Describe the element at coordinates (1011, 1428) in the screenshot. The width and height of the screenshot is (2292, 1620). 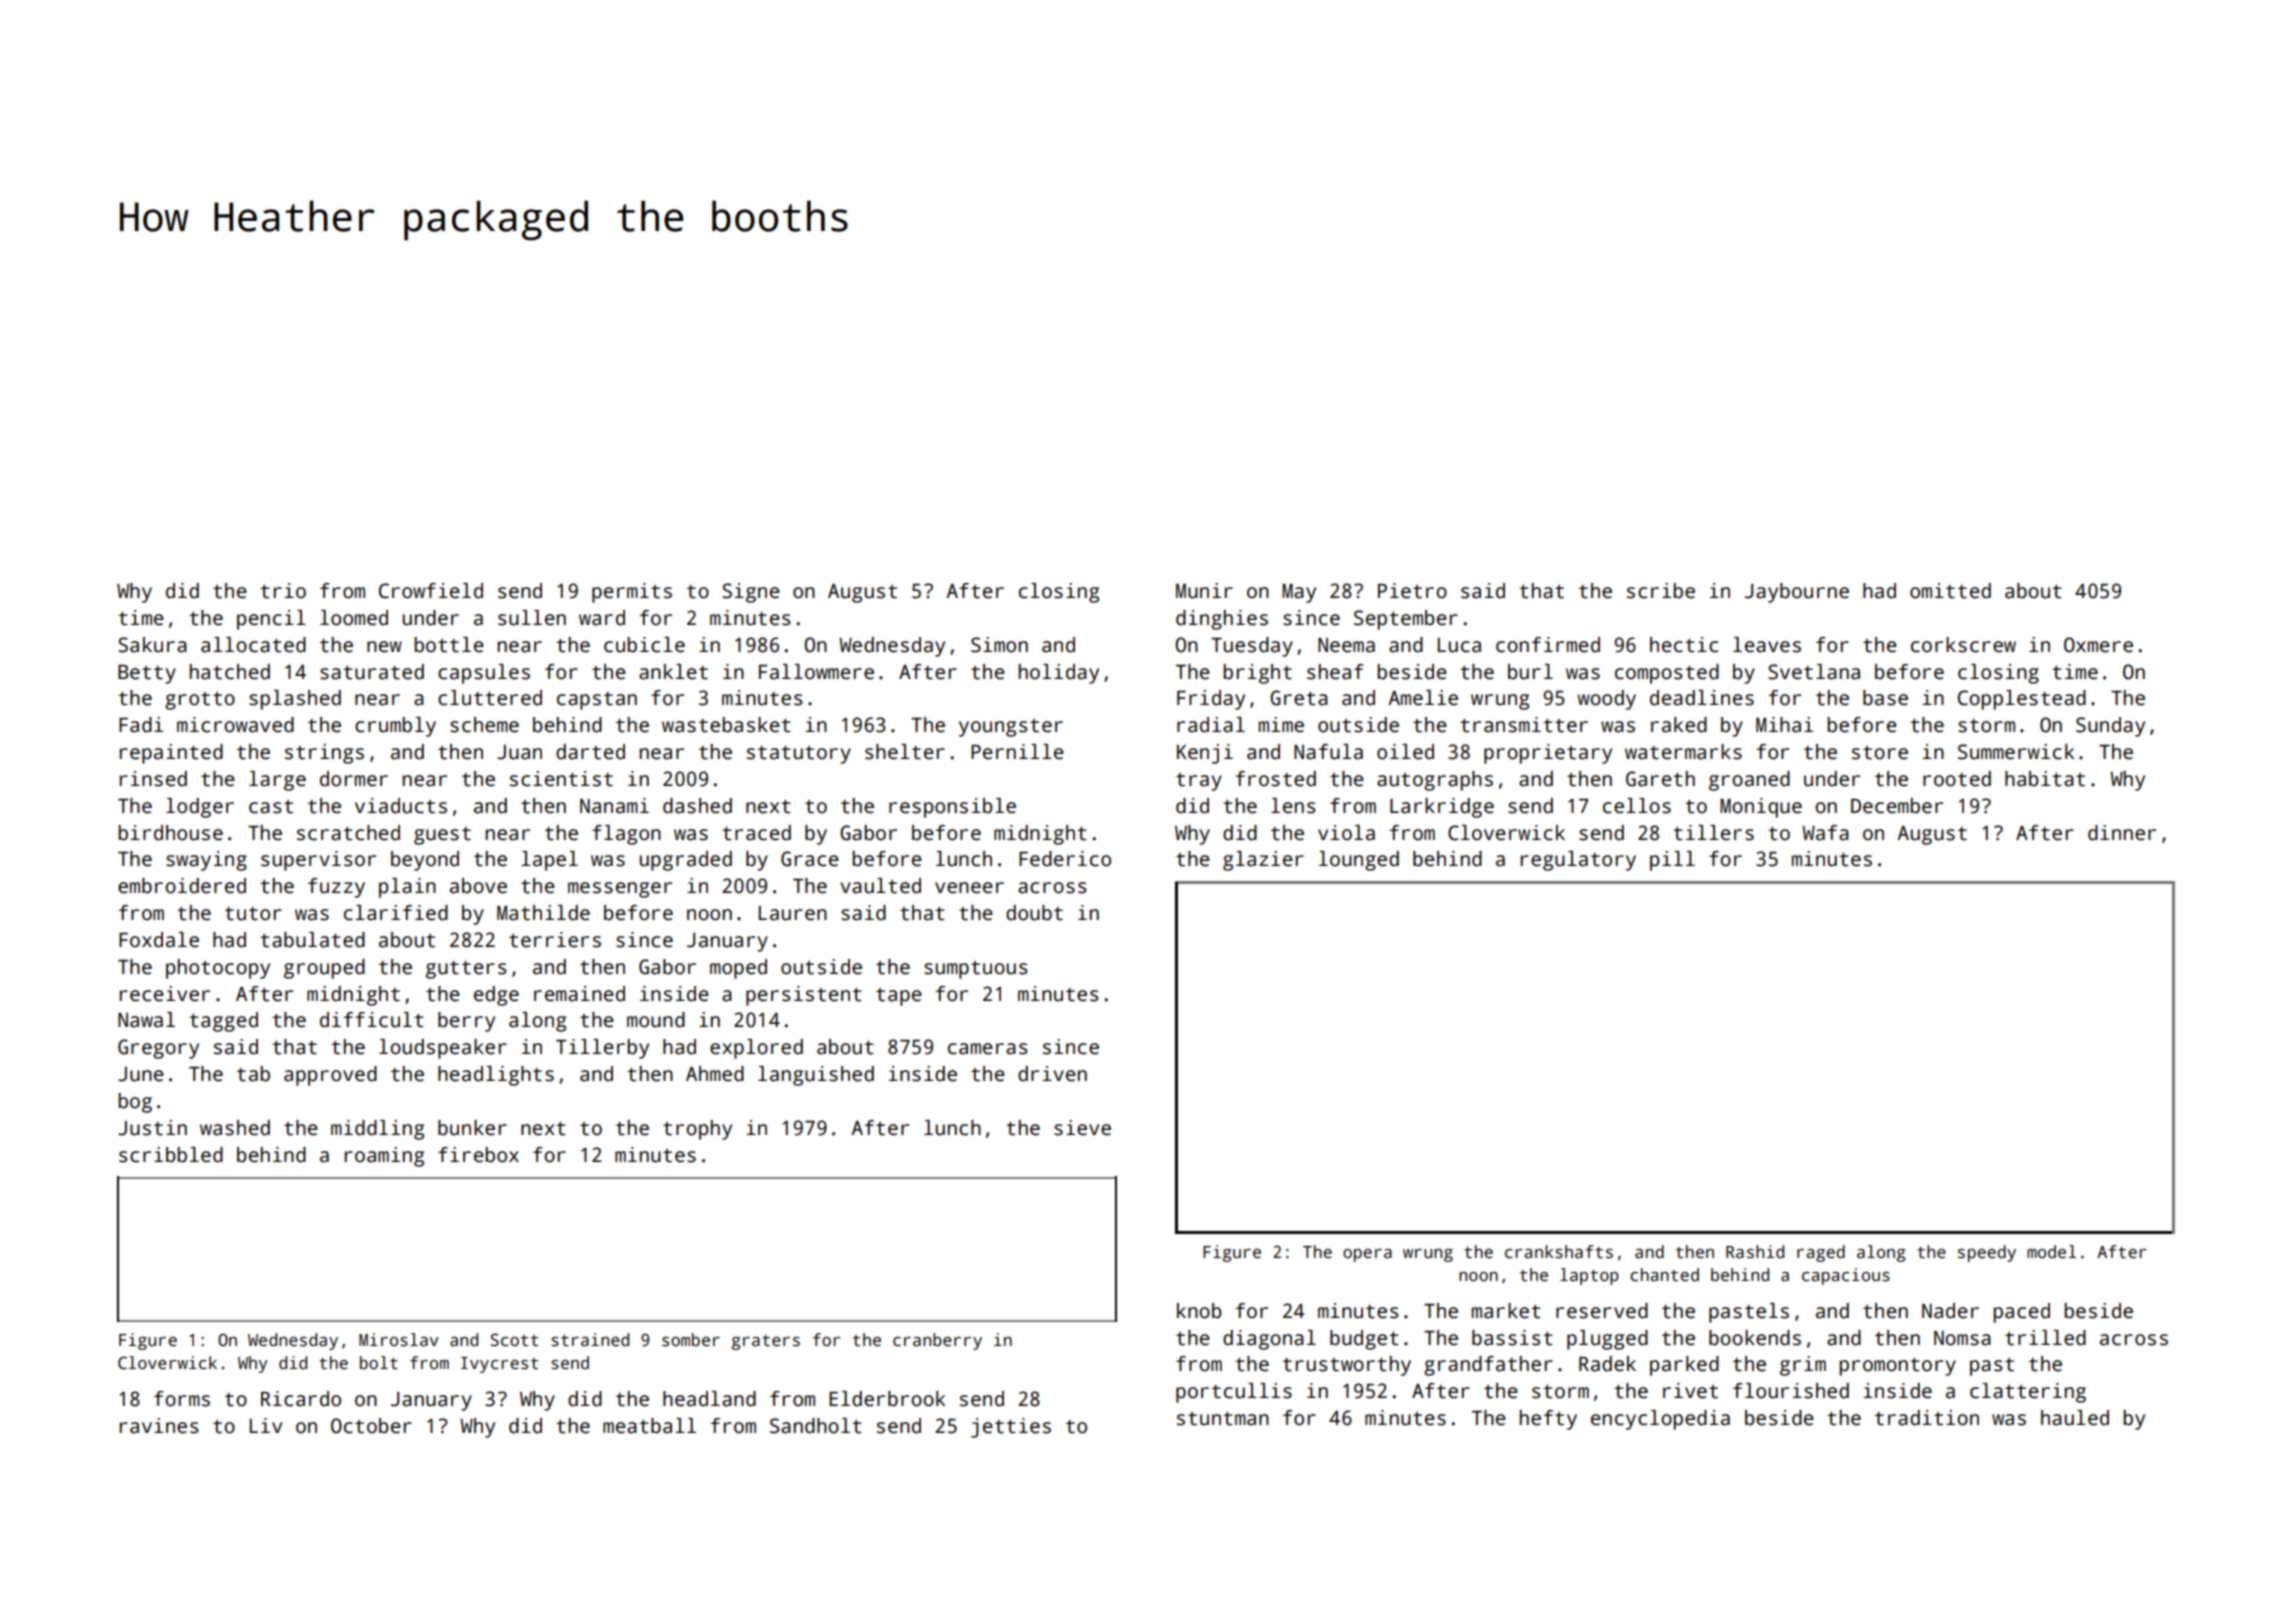
I see `jetties` at that location.
